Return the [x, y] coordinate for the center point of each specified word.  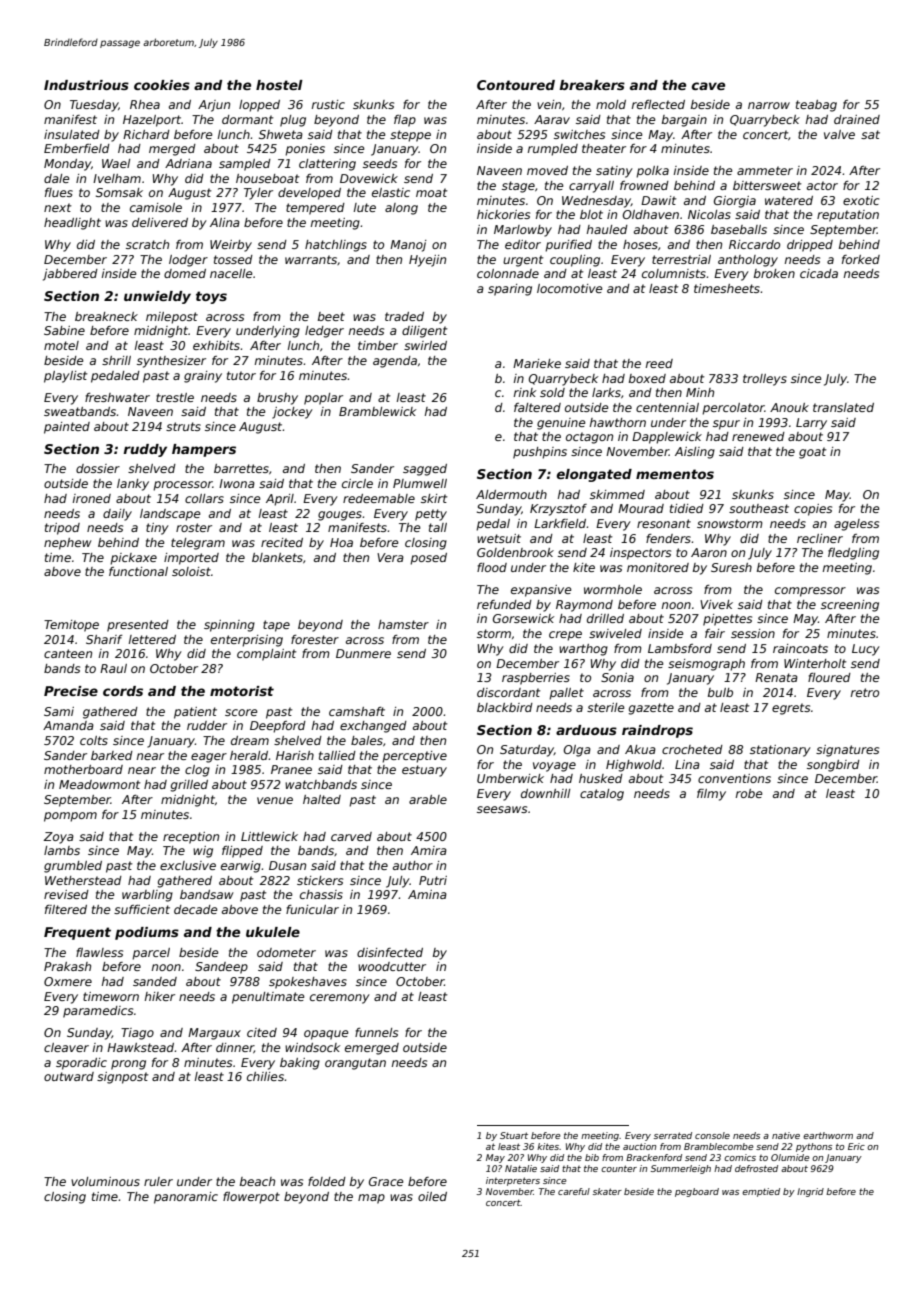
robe [749, 793]
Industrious [86, 85]
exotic [861, 200]
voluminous [105, 1181]
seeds [380, 163]
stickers [320, 880]
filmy [711, 795]
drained [857, 119]
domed [185, 273]
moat [431, 192]
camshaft [357, 711]
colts [94, 740]
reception [191, 838]
